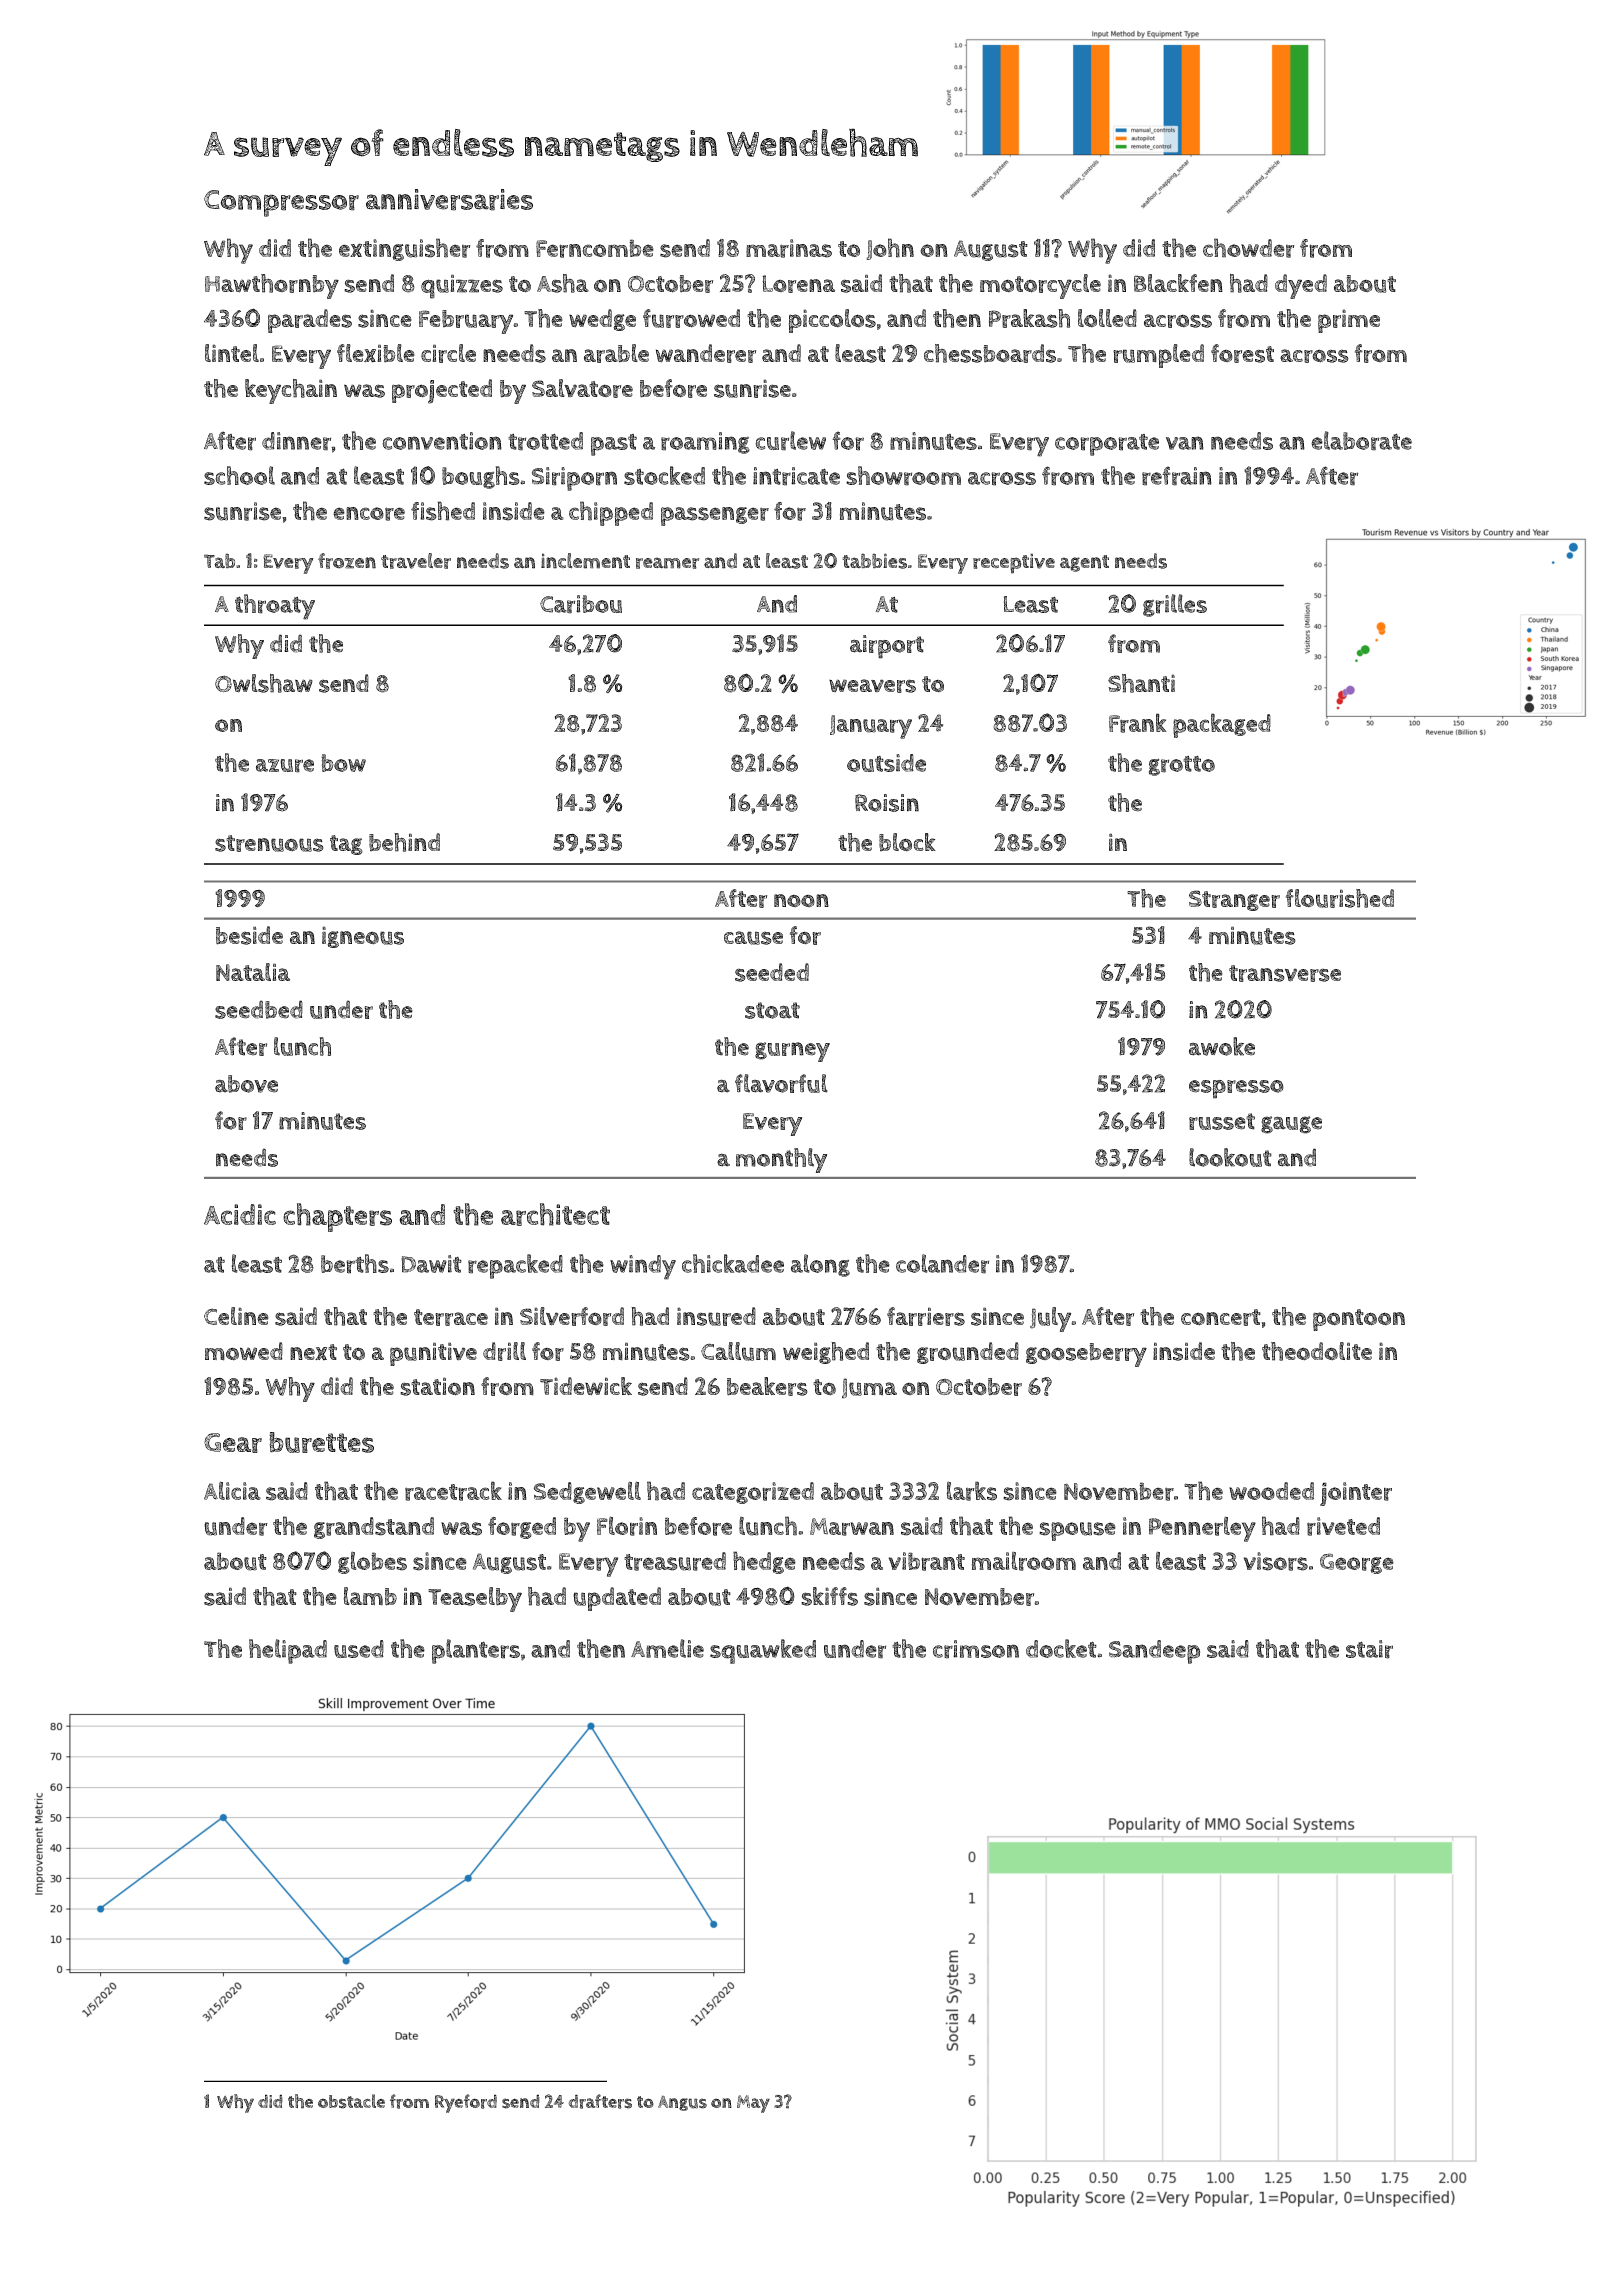 This screenshot has height=2292, width=1620. What do you see at coordinates (1275, 1561) in the screenshot?
I see `visors` at bounding box center [1275, 1561].
